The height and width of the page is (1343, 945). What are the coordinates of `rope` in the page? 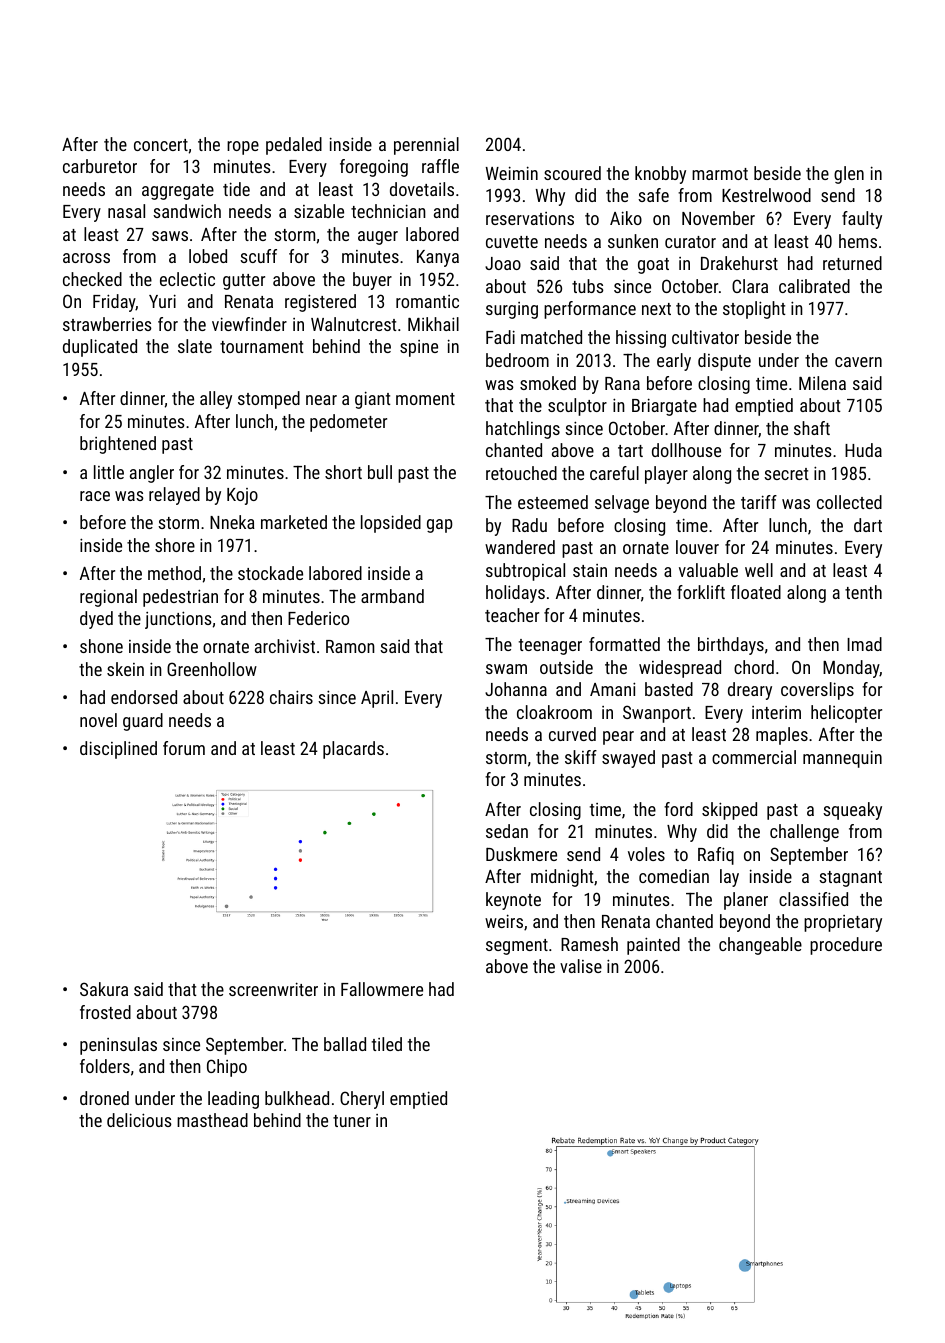 It's located at (243, 148).
